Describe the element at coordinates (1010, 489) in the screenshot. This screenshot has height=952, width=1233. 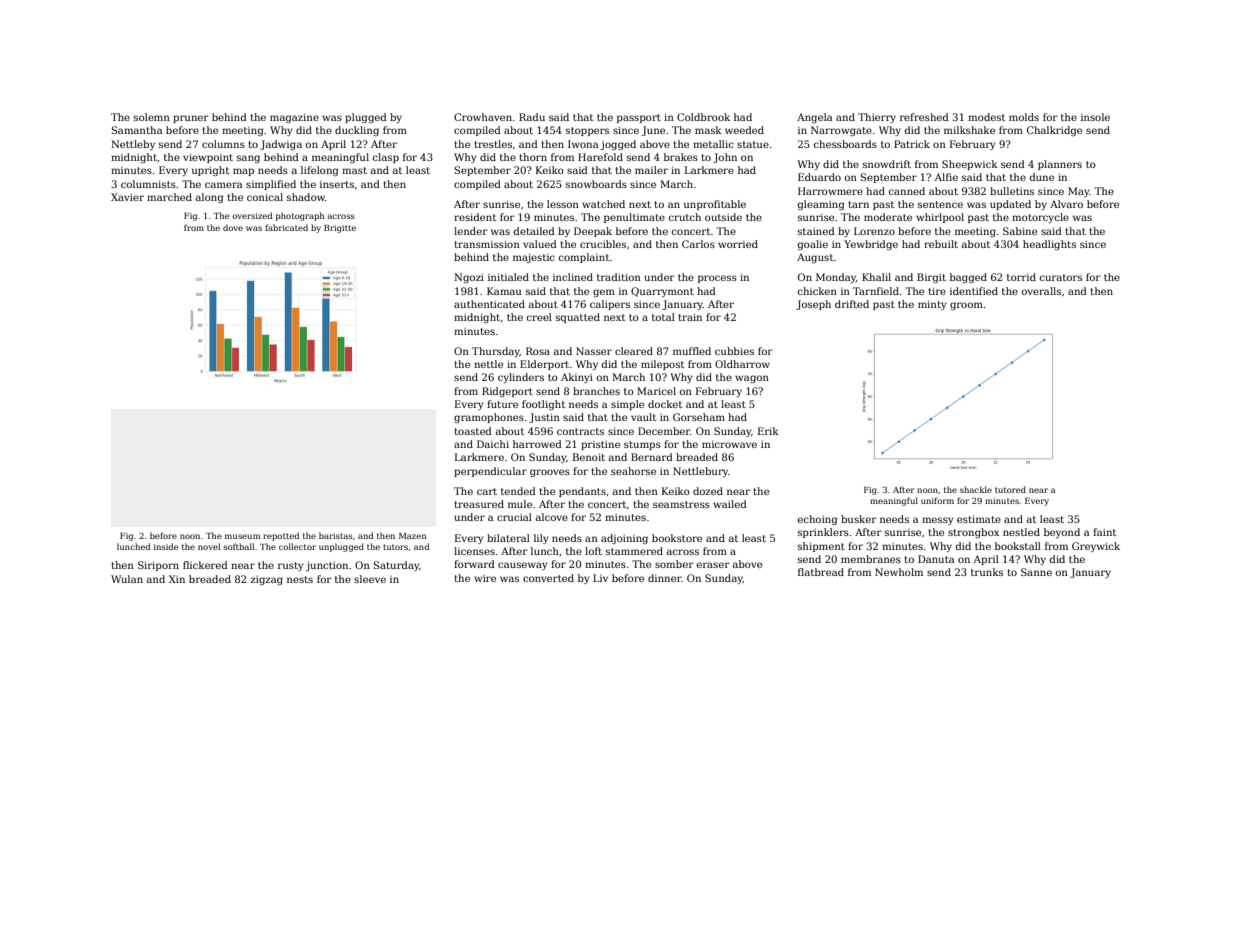
I see `tutored` at that location.
